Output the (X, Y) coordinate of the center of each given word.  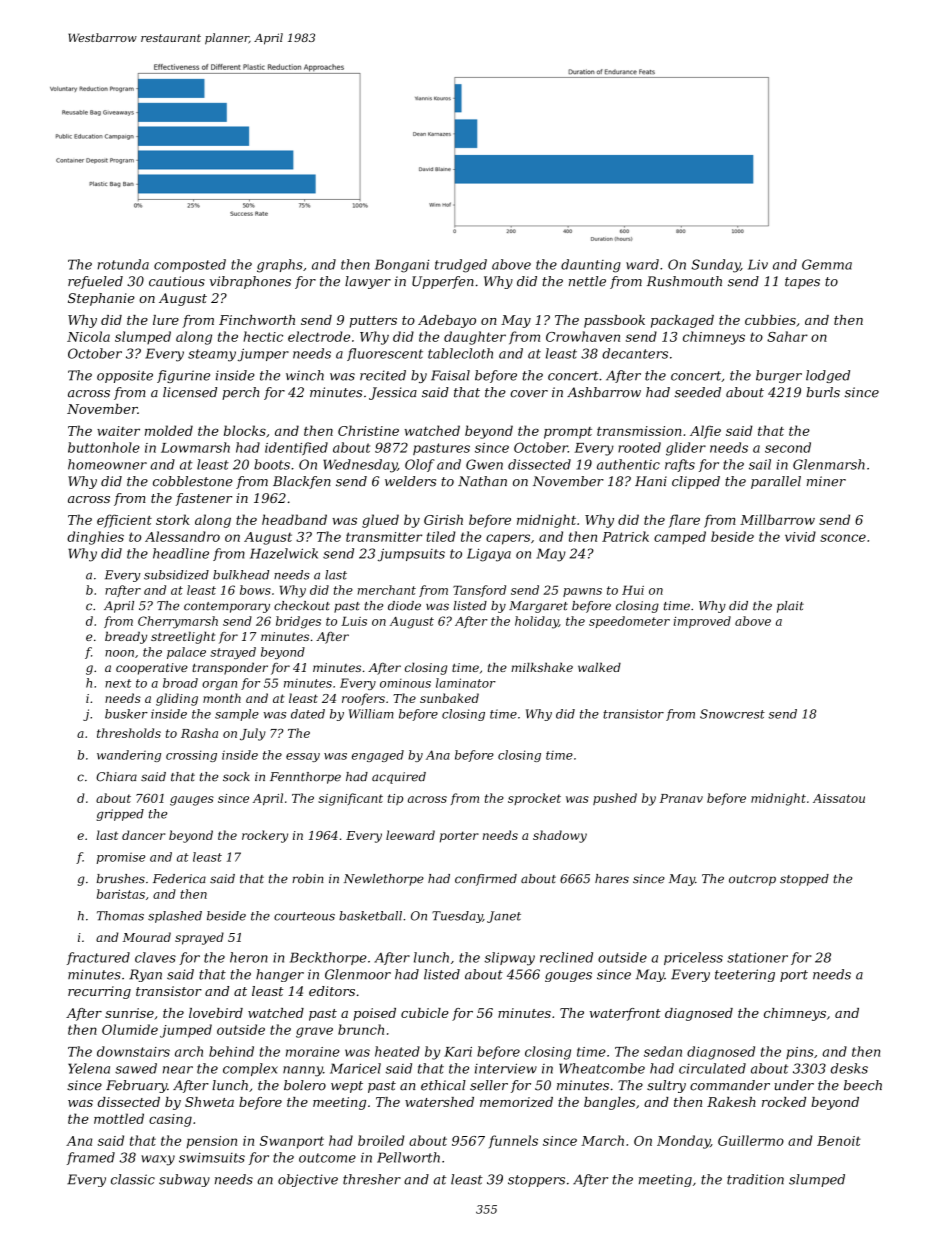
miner (826, 481)
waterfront (625, 1014)
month (222, 698)
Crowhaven (583, 336)
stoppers (536, 1181)
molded (169, 430)
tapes (802, 283)
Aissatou (839, 798)
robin (307, 879)
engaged (378, 756)
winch (305, 375)
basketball (370, 916)
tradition (755, 1179)
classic (133, 1179)
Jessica (393, 393)
